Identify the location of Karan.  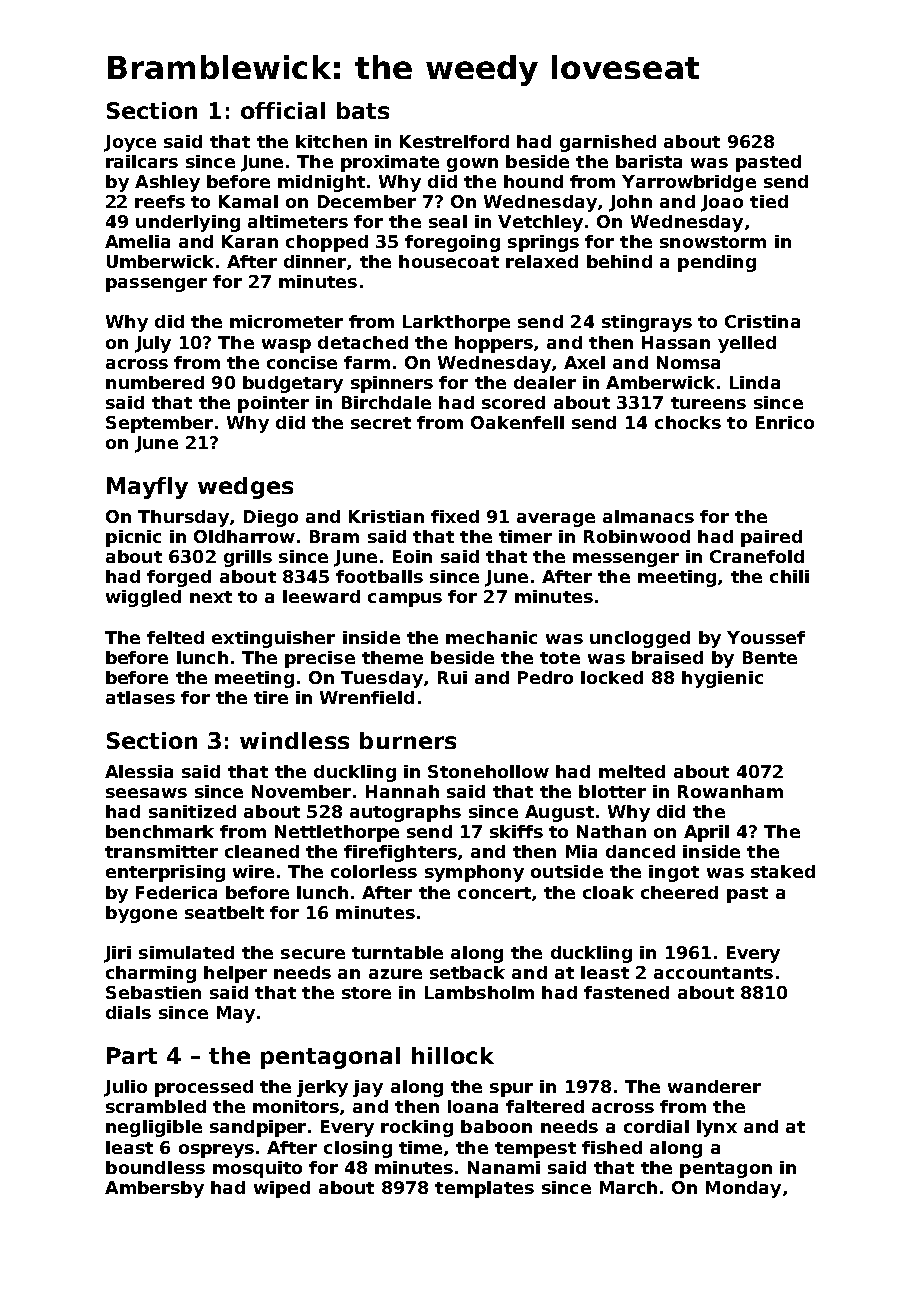
(250, 241).
